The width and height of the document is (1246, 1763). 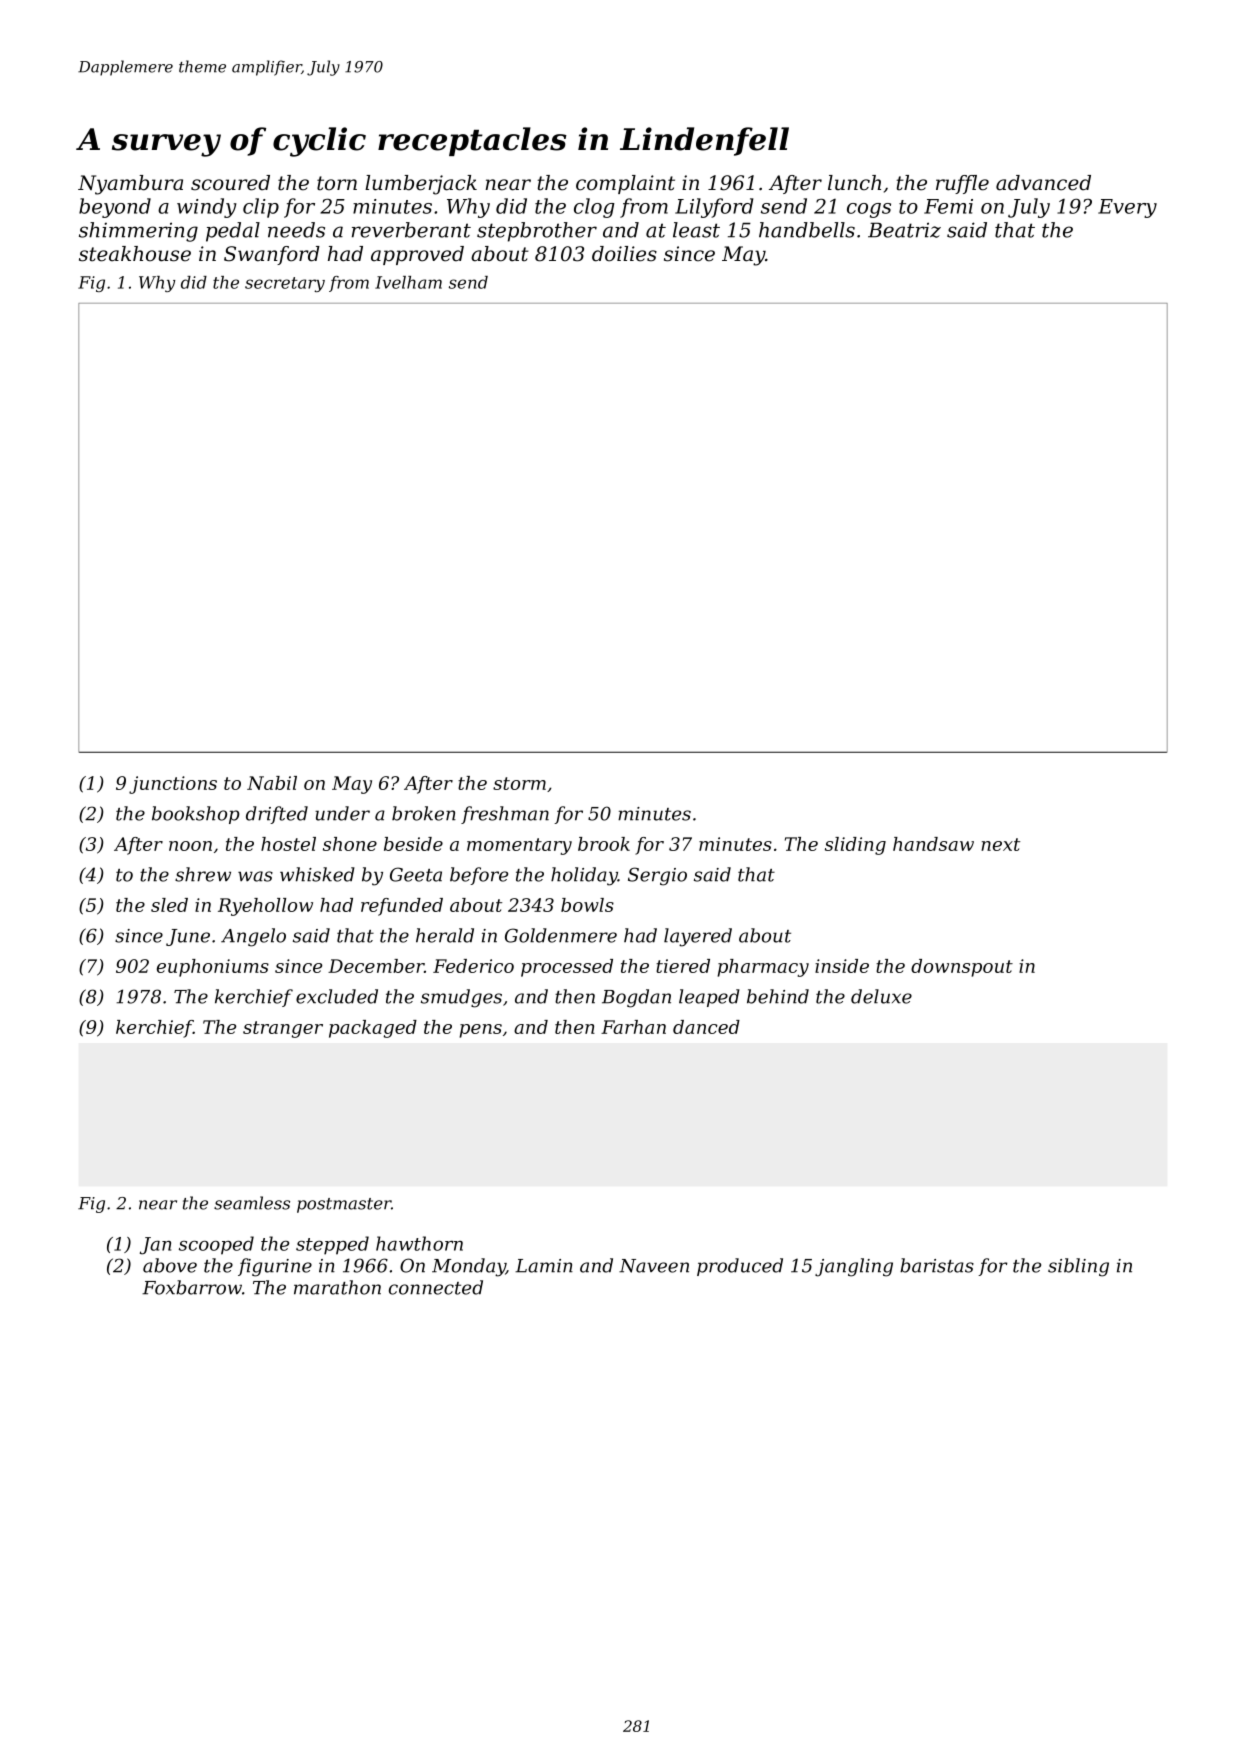 What do you see at coordinates (962, 968) in the document?
I see `downspout` at bounding box center [962, 968].
